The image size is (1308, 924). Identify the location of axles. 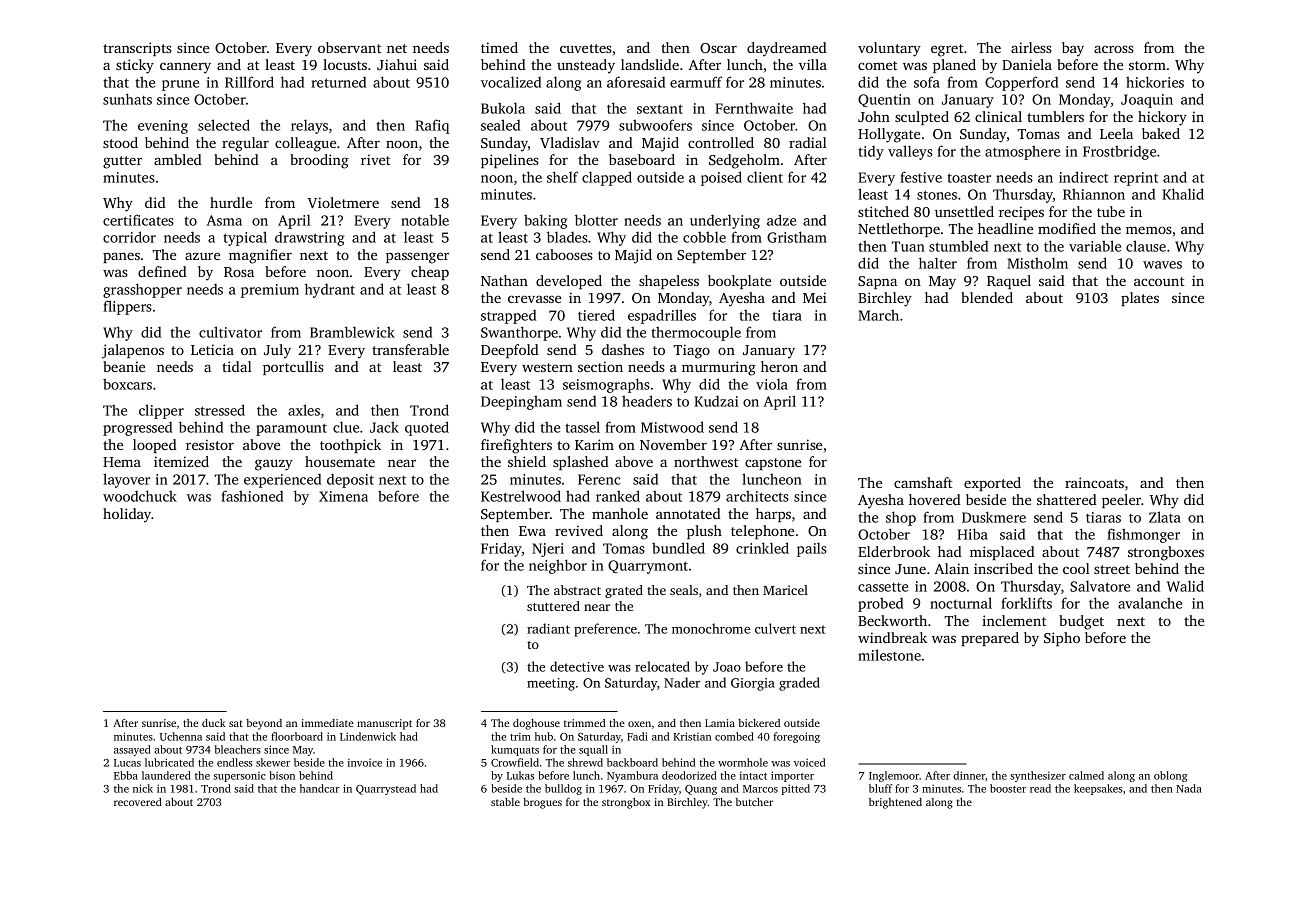
(304, 410).
